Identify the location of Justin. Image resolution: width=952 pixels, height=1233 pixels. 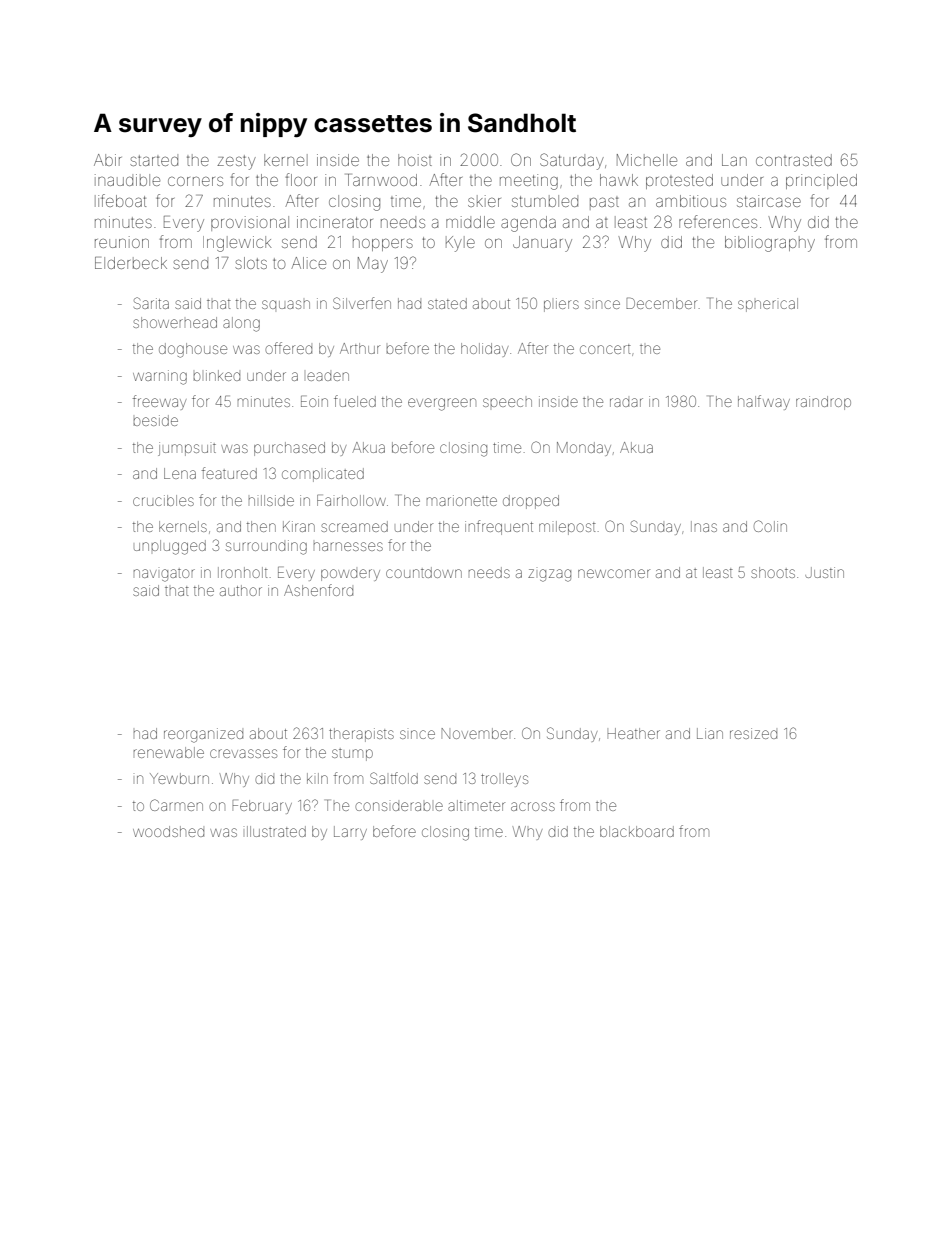
(824, 572).
